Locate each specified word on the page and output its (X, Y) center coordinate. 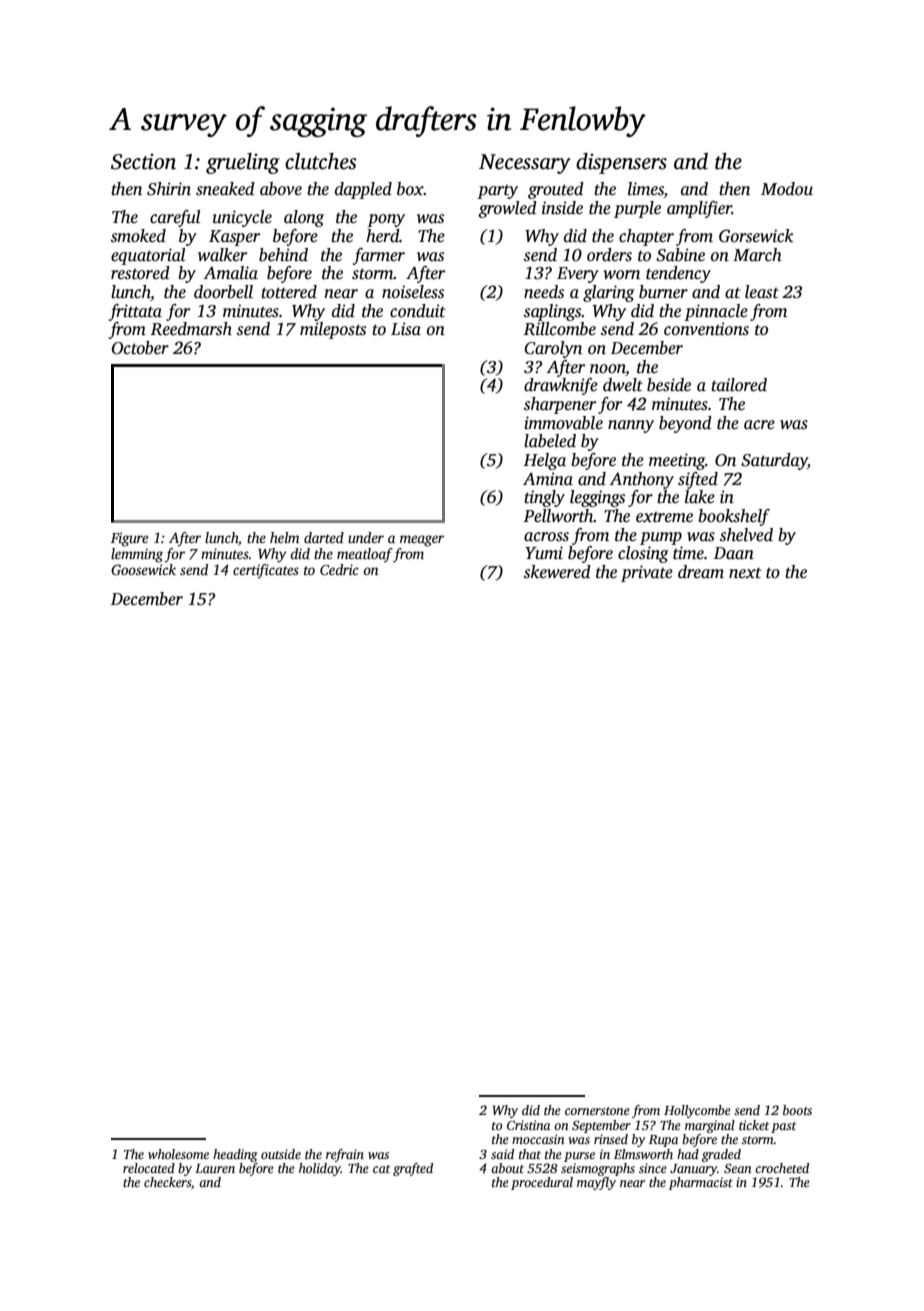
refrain (345, 1155)
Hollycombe (697, 1111)
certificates (266, 571)
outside (281, 1154)
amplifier (699, 209)
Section (143, 162)
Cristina (528, 1125)
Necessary (524, 164)
